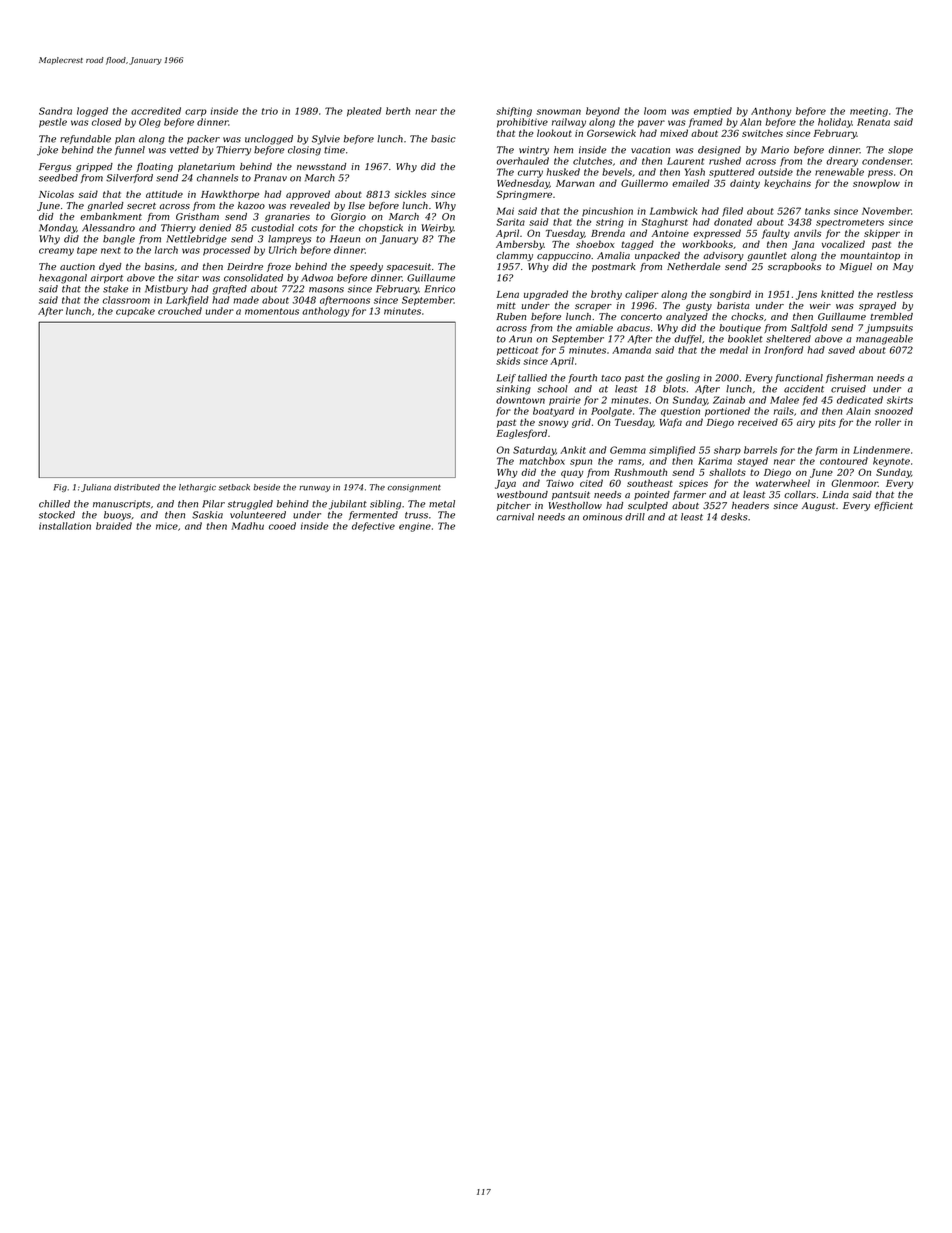 Image resolution: width=952 pixels, height=1233 pixels. Describe the element at coordinates (65, 526) in the screenshot. I see `installation` at that location.
